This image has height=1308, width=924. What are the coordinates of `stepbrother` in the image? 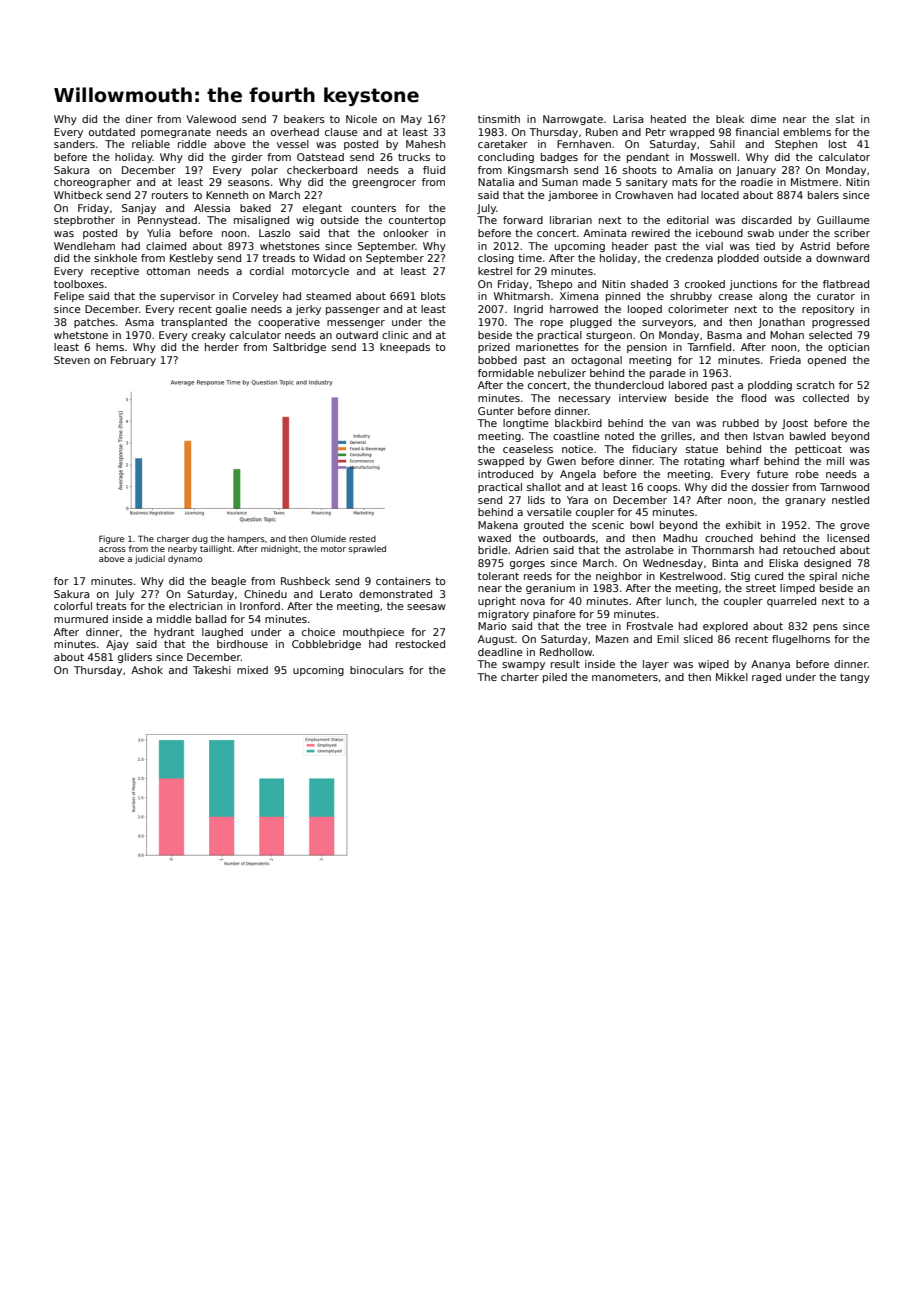 It's located at (84, 221).
